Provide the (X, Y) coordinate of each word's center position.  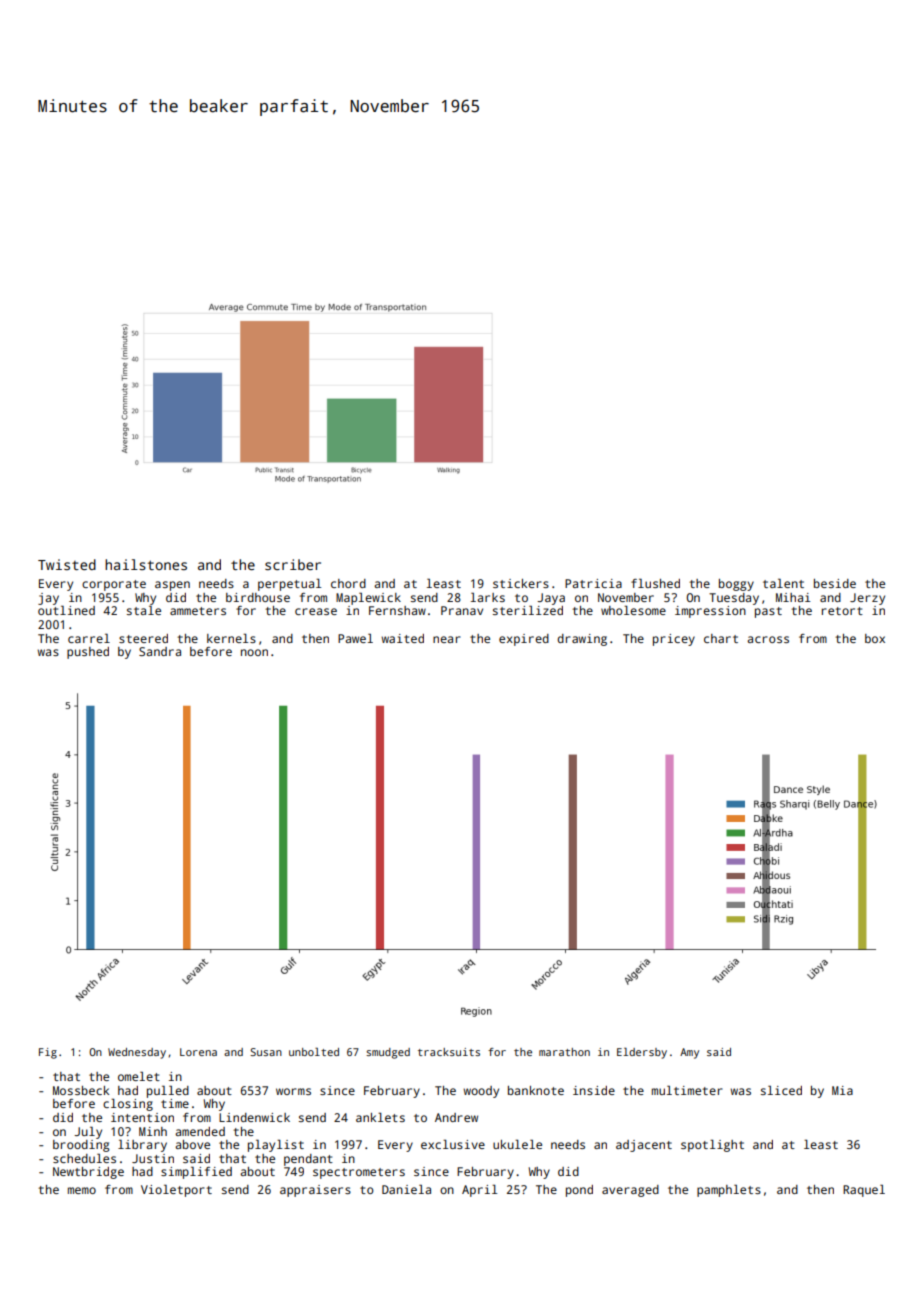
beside (835, 583)
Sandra (160, 651)
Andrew (456, 1117)
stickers (521, 583)
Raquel (864, 1190)
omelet (139, 1076)
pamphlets (729, 1190)
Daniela (406, 1189)
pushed (88, 653)
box (875, 638)
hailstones (146, 564)
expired (524, 640)
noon (254, 652)
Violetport (176, 1190)
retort (842, 611)
